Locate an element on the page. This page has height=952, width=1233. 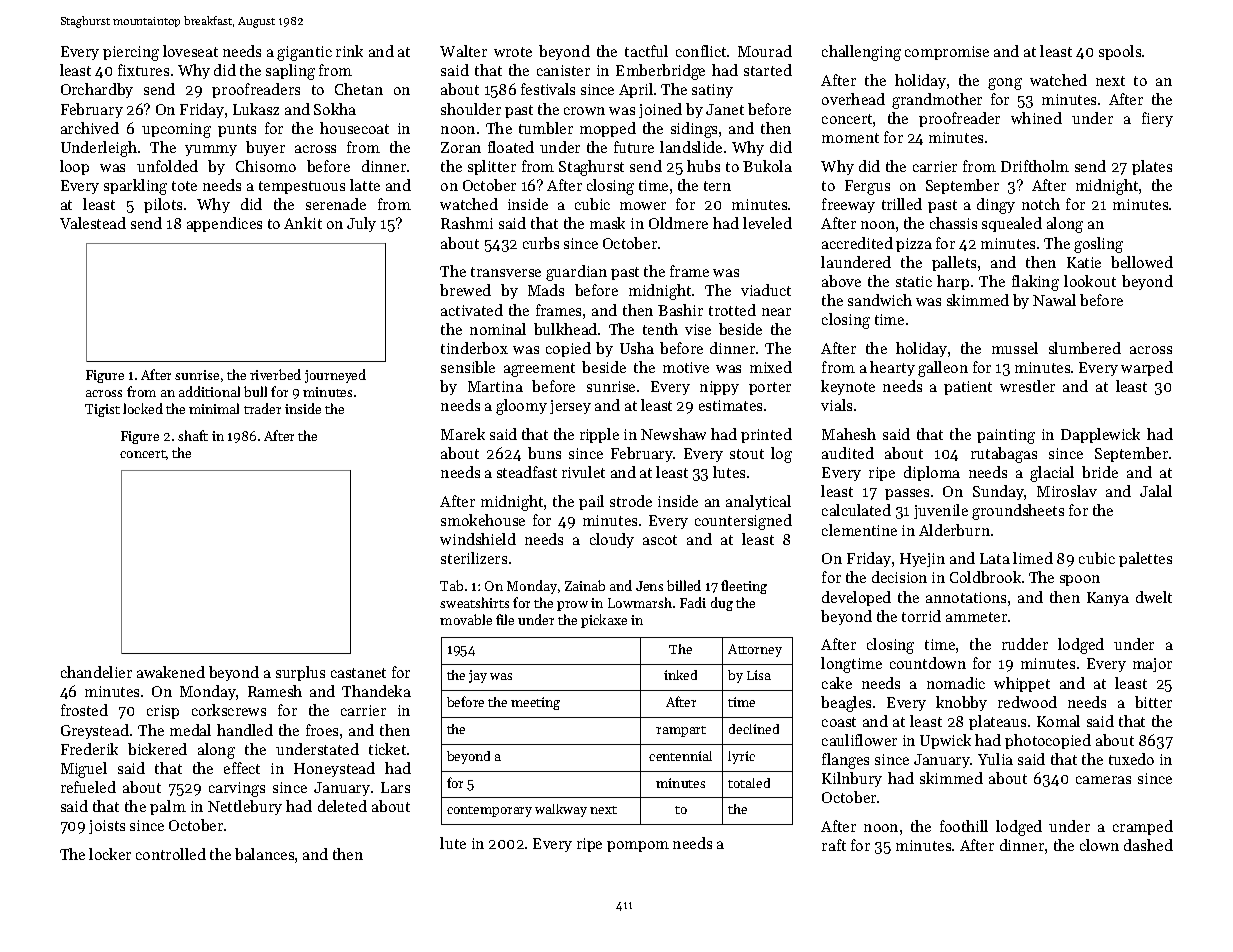
flaking is located at coordinates (1035, 283).
